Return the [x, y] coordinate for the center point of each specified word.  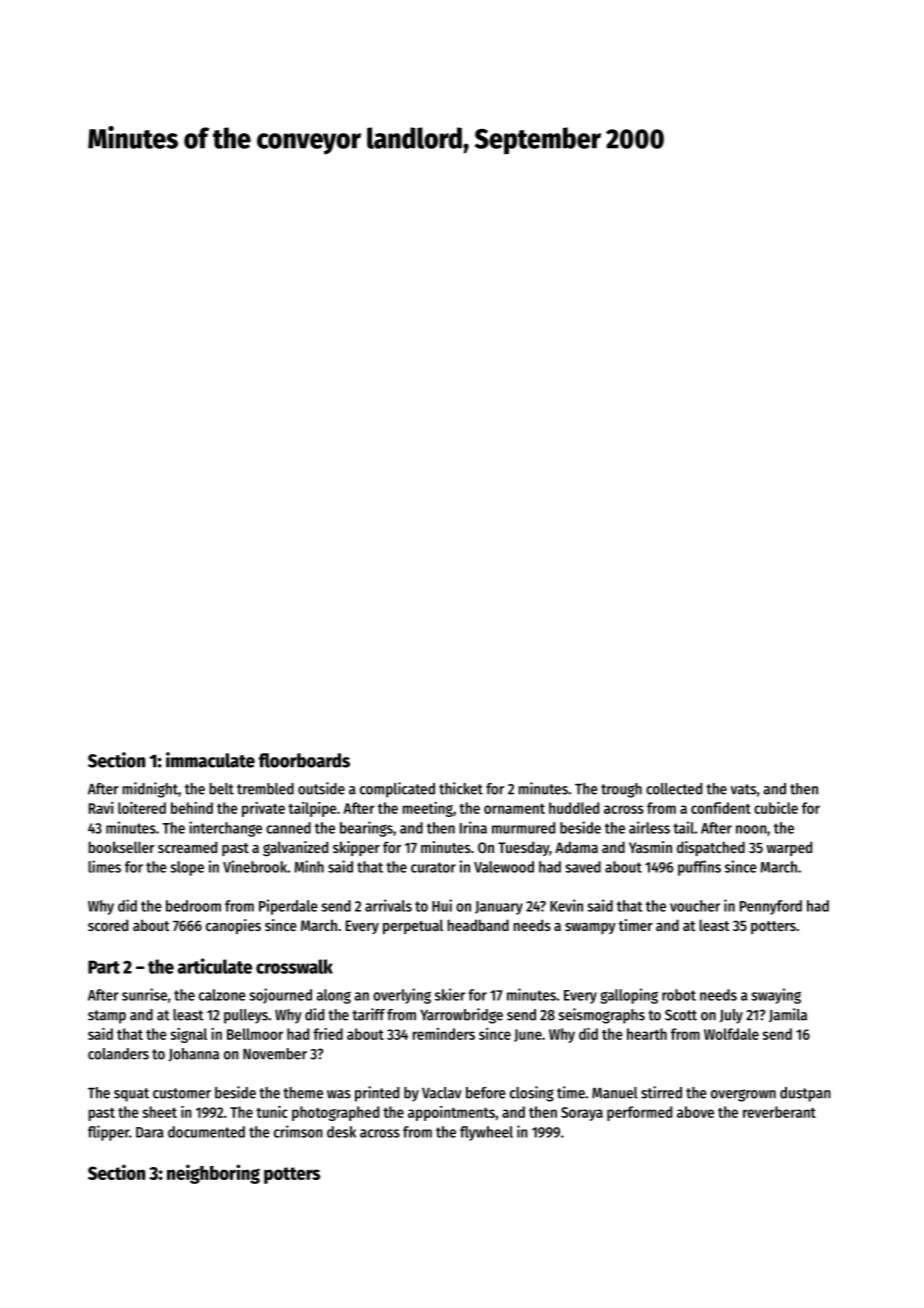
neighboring [213, 1174]
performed [639, 1113]
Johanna [194, 1055]
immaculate [210, 760]
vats [743, 789]
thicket [461, 788]
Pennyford [771, 907]
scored [108, 925]
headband [478, 925]
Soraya [582, 1114]
